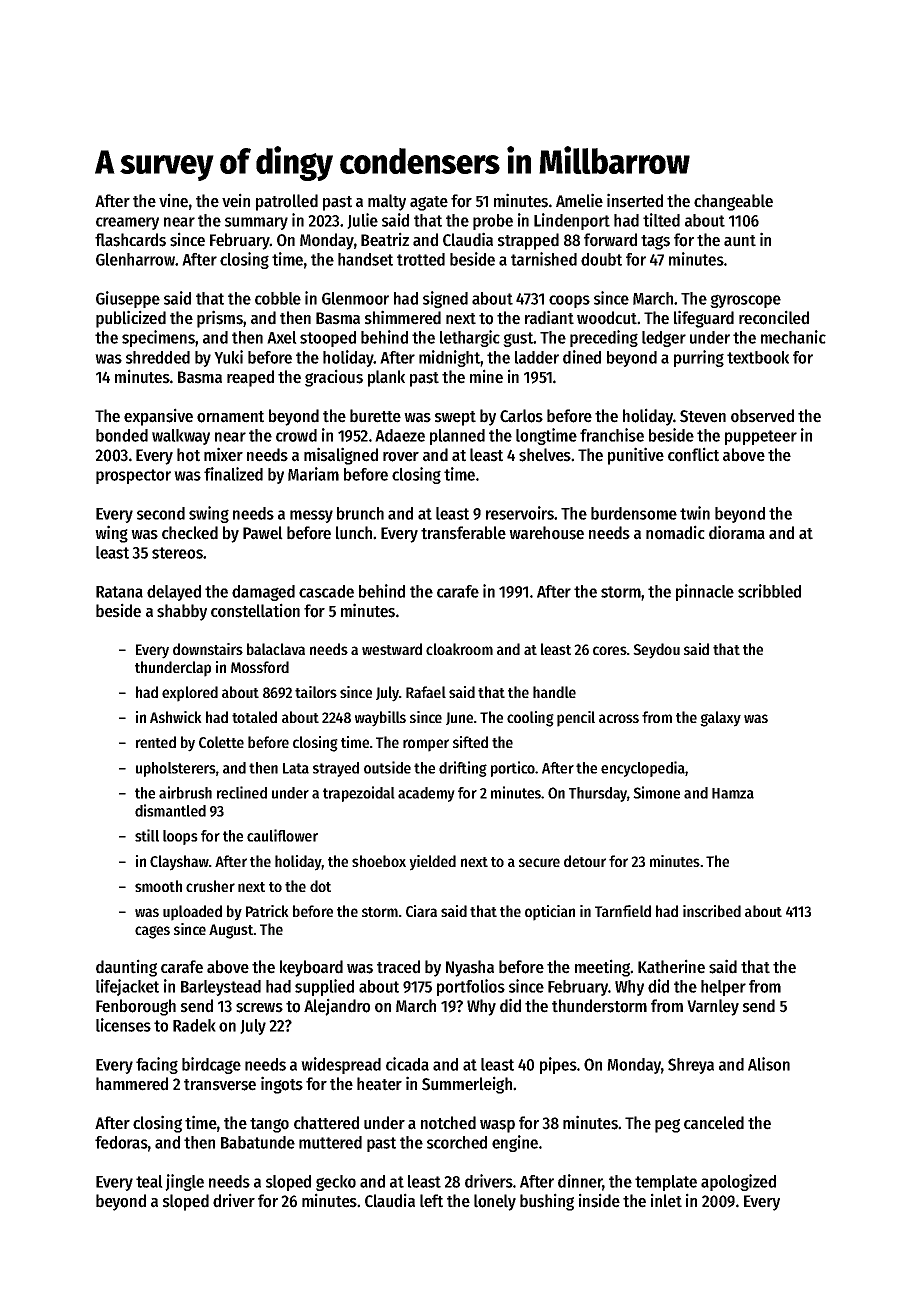 This screenshot has width=924, height=1314. Describe the element at coordinates (431, 1201) in the screenshot. I see `left` at that location.
